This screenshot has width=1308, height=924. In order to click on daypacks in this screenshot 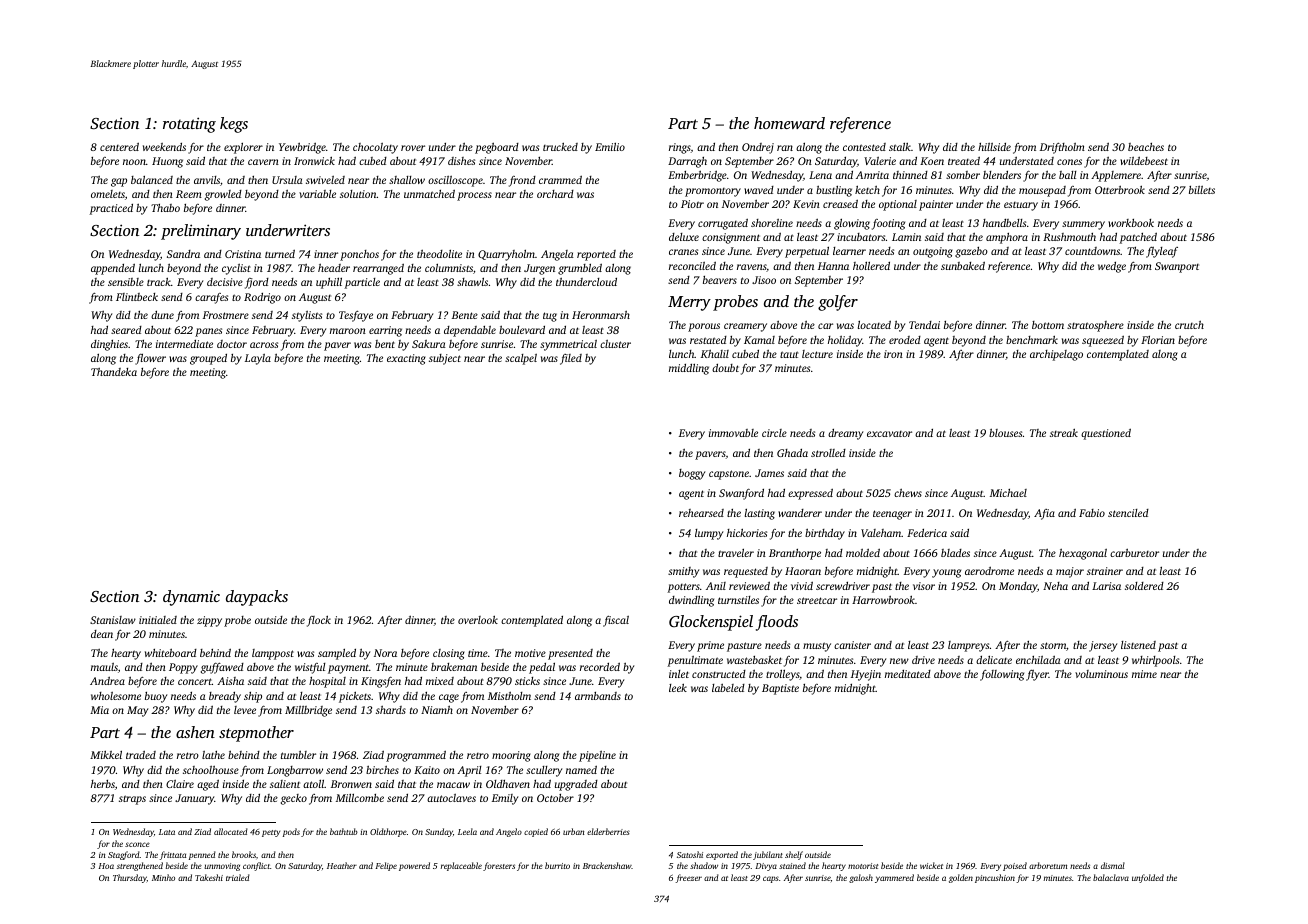, I will do `click(257, 598)`.
